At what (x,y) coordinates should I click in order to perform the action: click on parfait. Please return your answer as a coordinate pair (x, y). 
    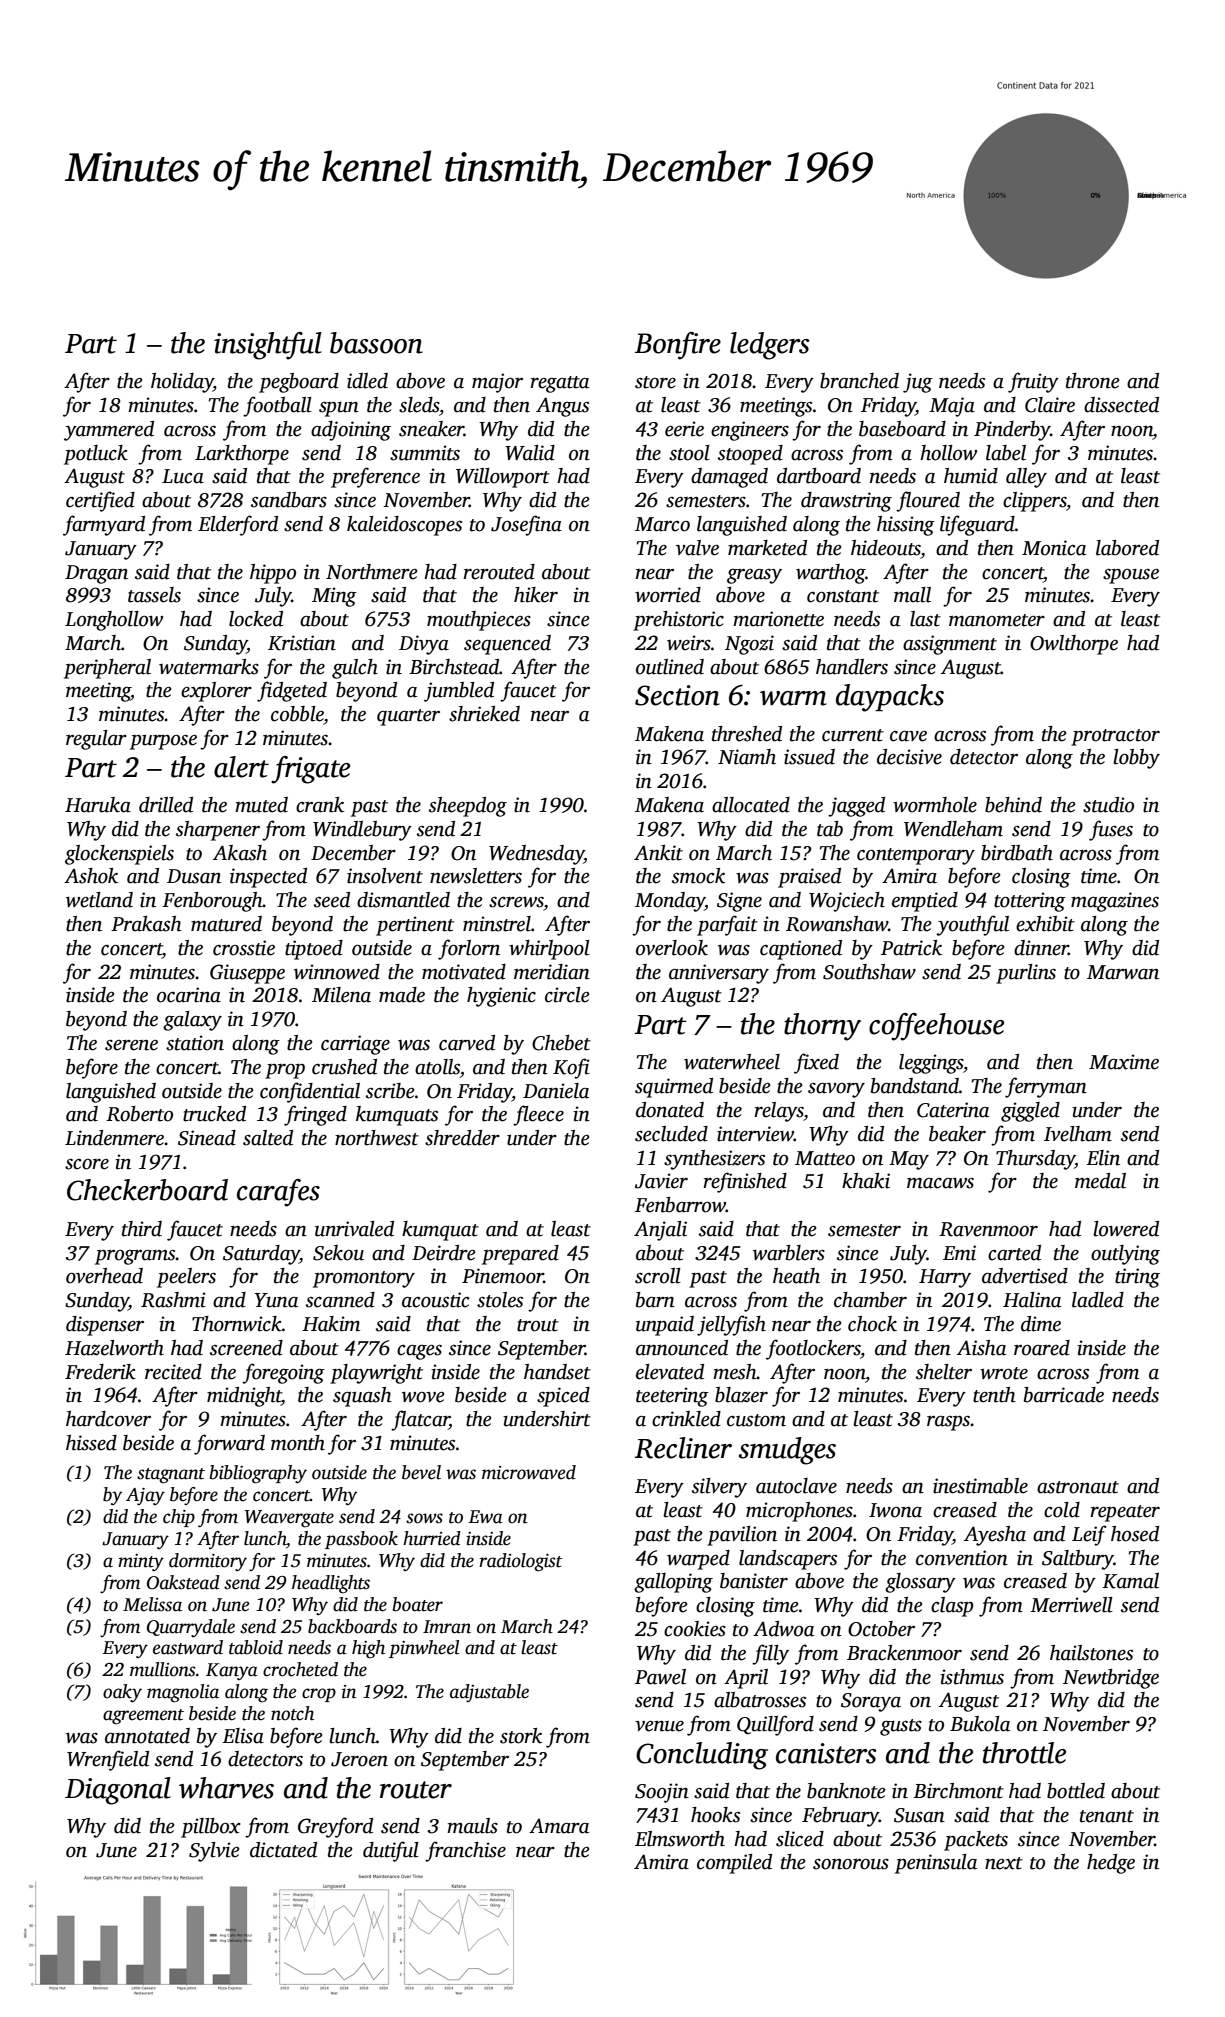
    Looking at the image, I should click on (727, 925).
